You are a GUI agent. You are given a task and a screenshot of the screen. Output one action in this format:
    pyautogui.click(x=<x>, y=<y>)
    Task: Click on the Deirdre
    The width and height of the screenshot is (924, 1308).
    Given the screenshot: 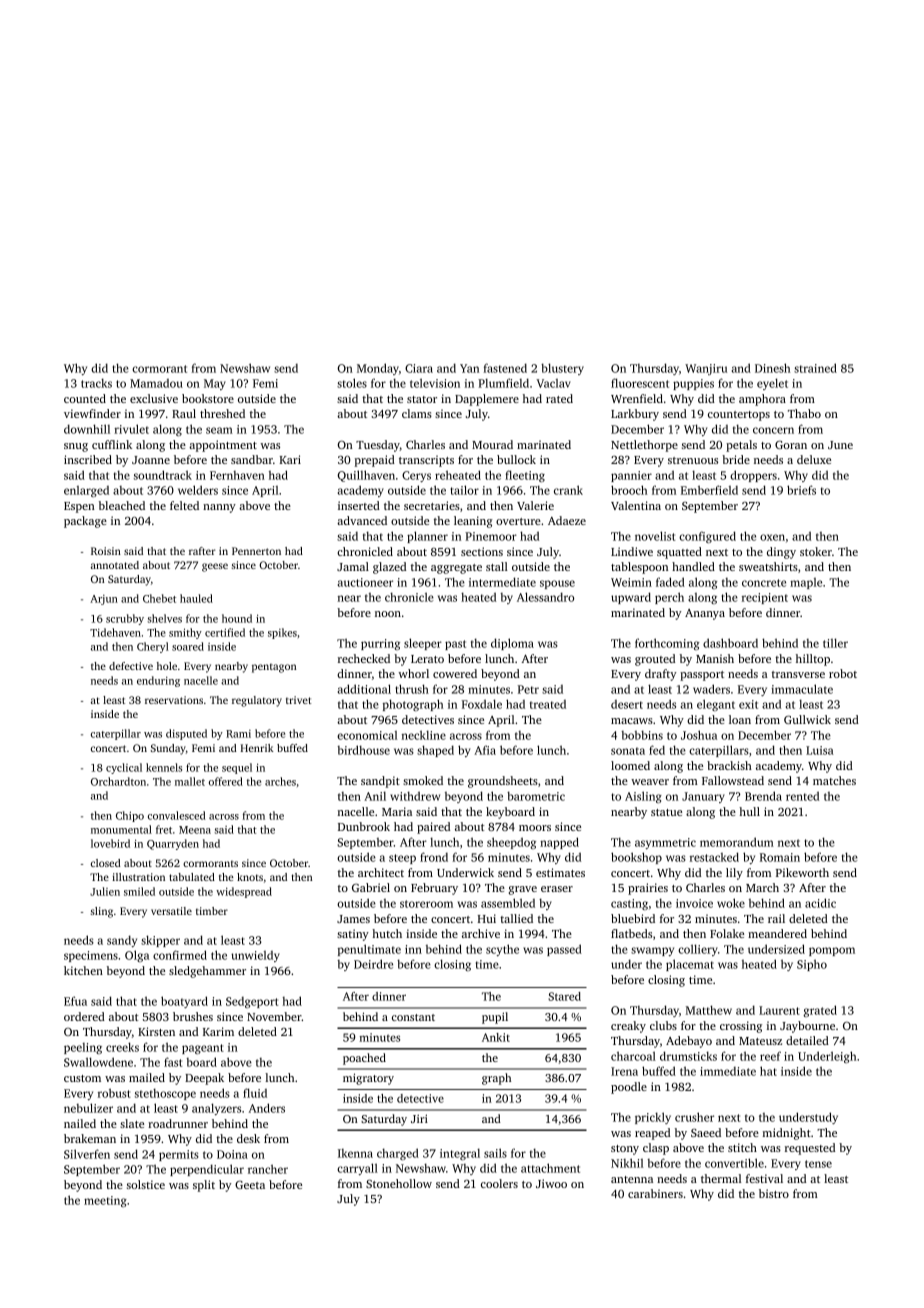 What is the action you would take?
    pyautogui.click(x=373, y=964)
